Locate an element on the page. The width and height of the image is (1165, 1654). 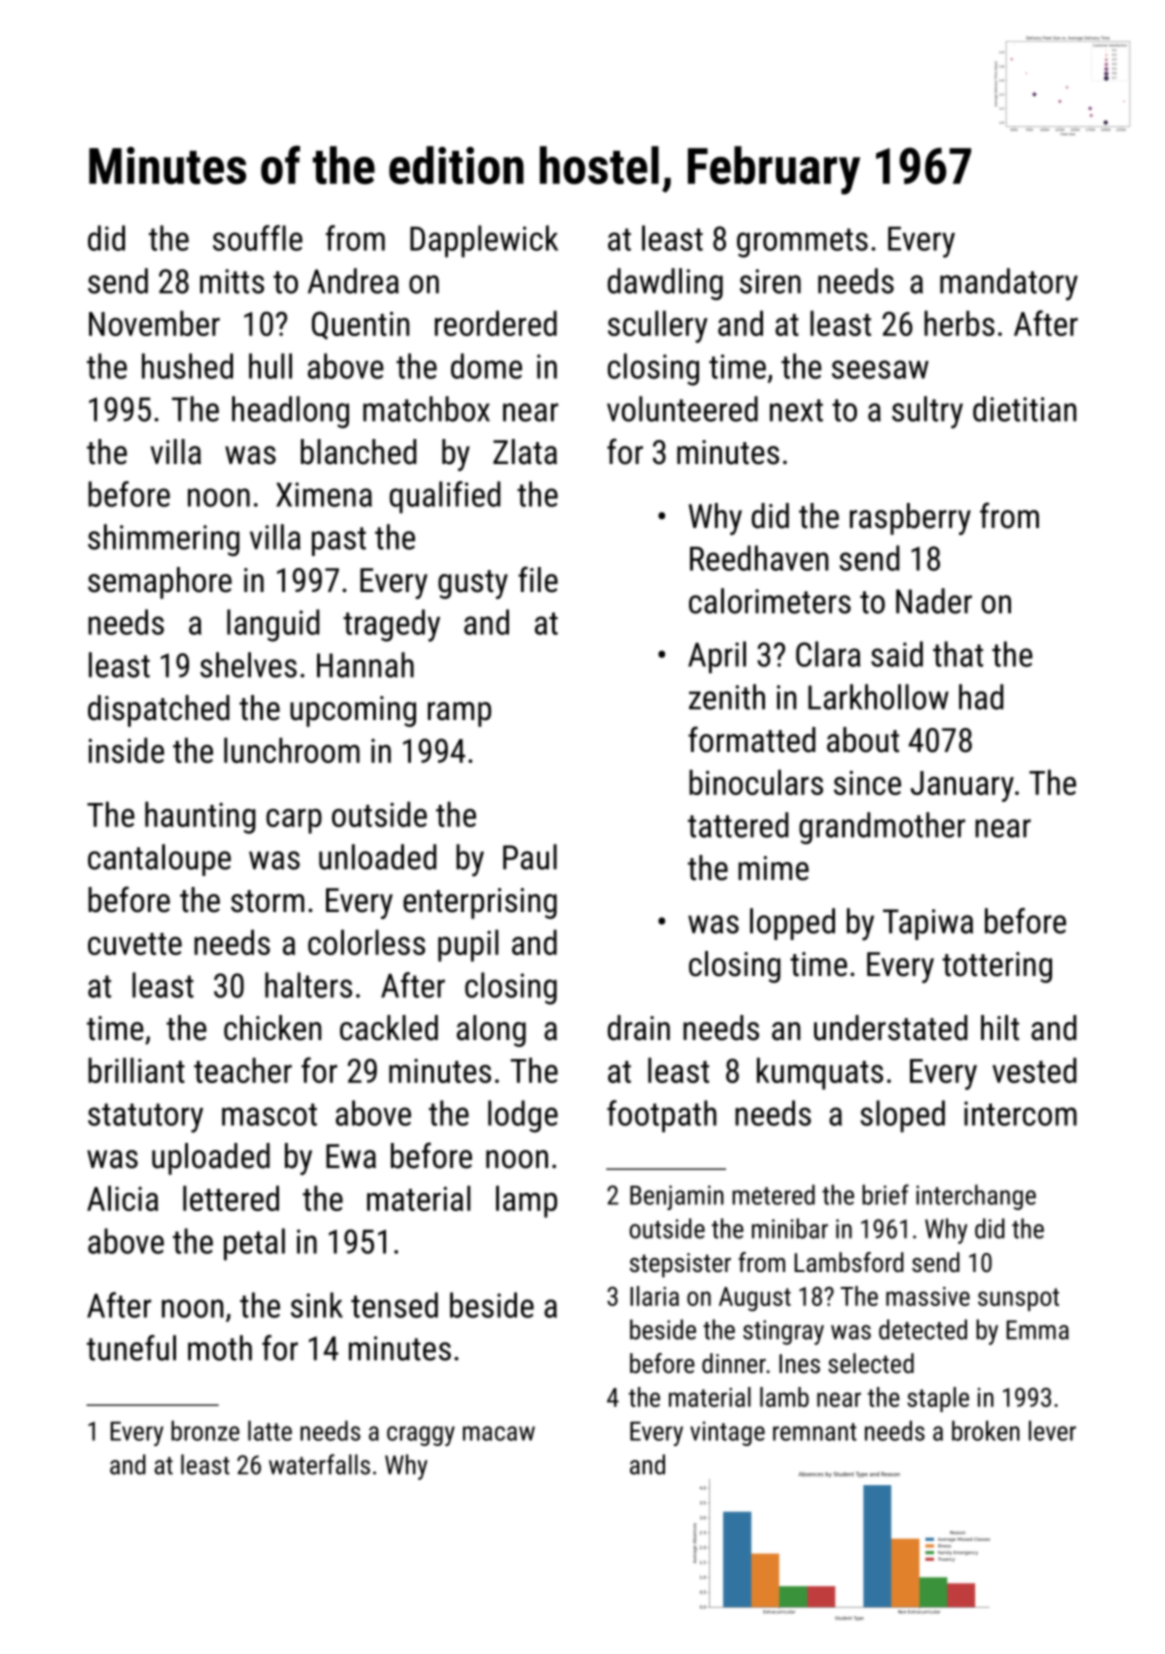
reordered is located at coordinates (496, 323).
